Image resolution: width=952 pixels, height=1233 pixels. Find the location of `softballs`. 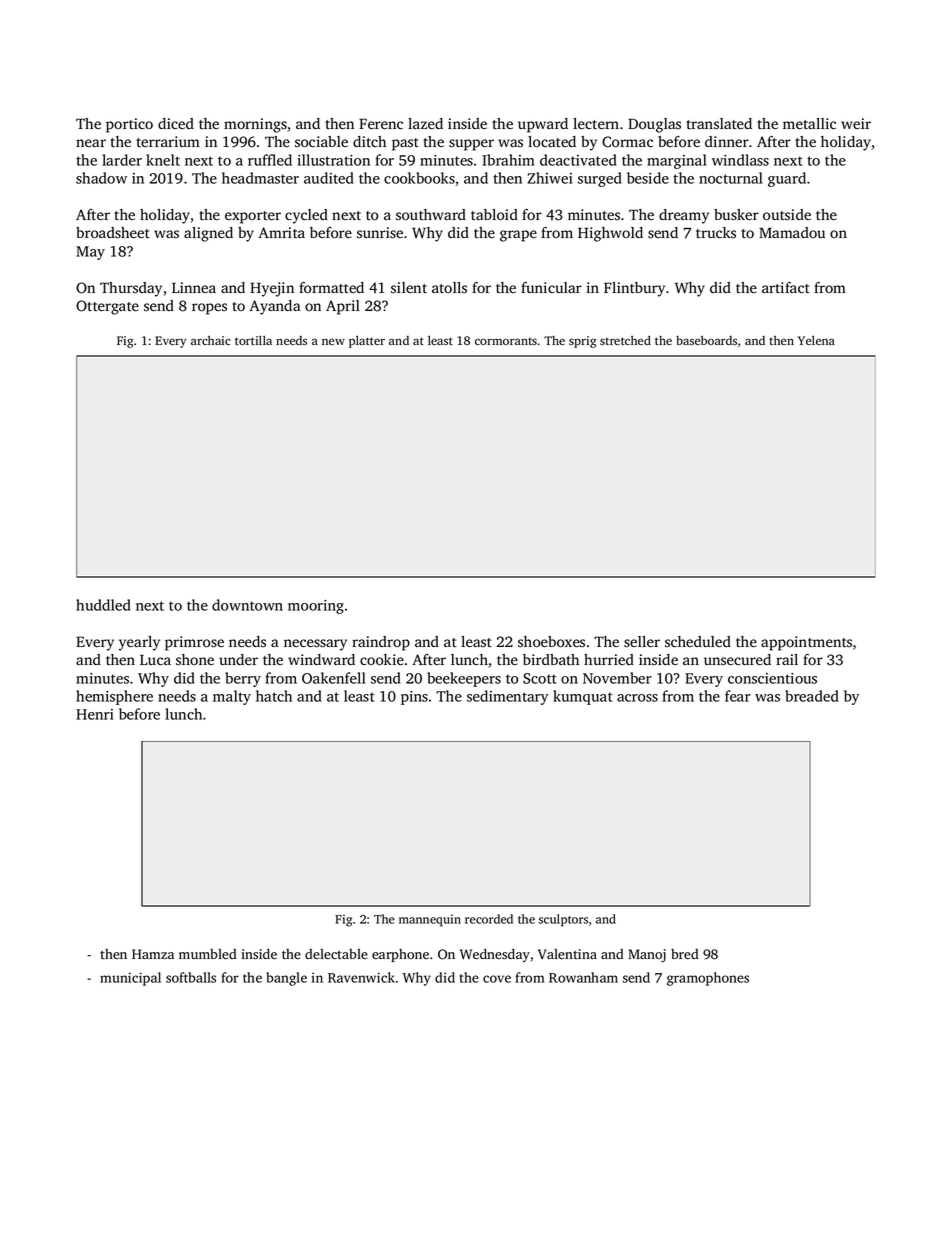

softballs is located at coordinates (191, 977).
